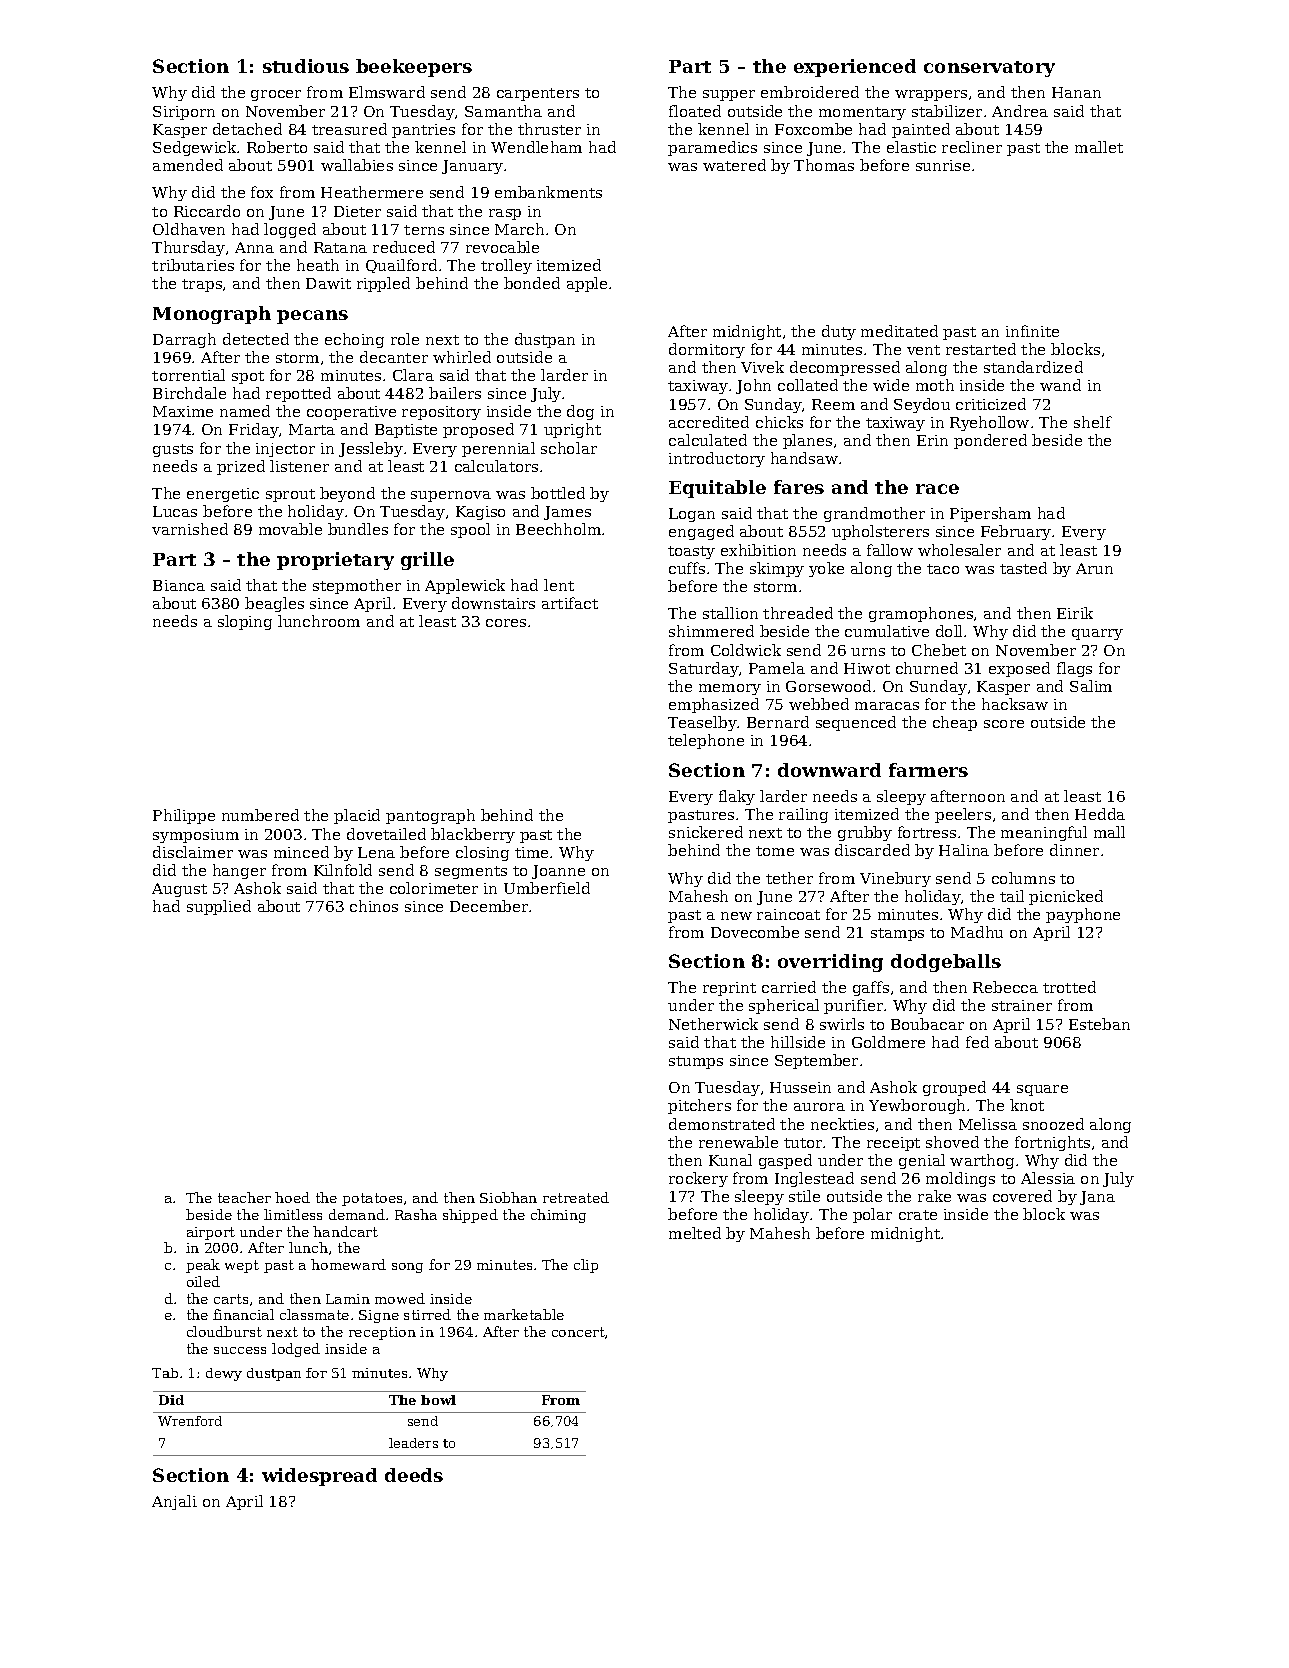 This page has height=1668, width=1289. Describe the element at coordinates (189, 229) in the page. I see `Oldhaven` at that location.
